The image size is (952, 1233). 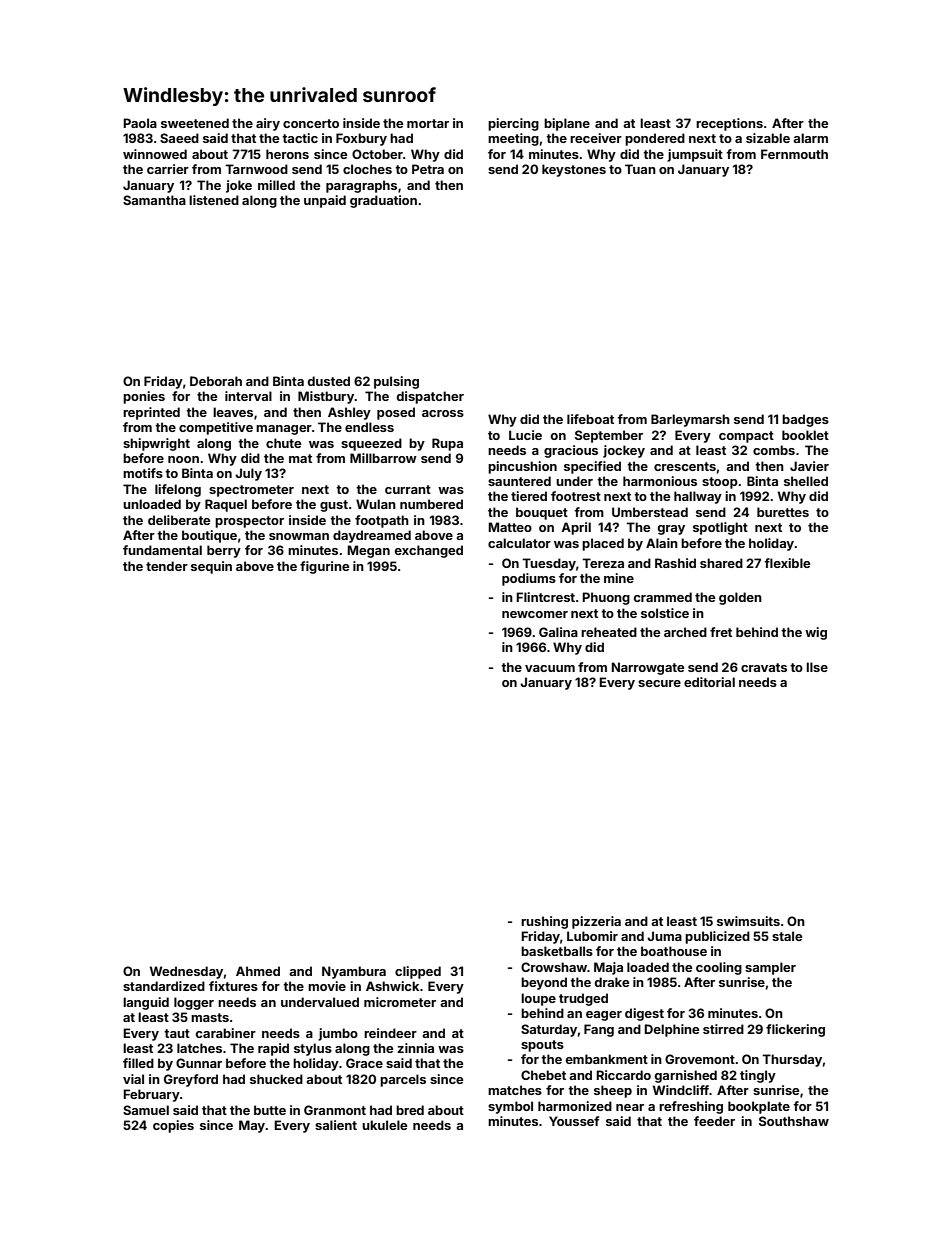 What do you see at coordinates (270, 1110) in the screenshot?
I see `butte` at bounding box center [270, 1110].
